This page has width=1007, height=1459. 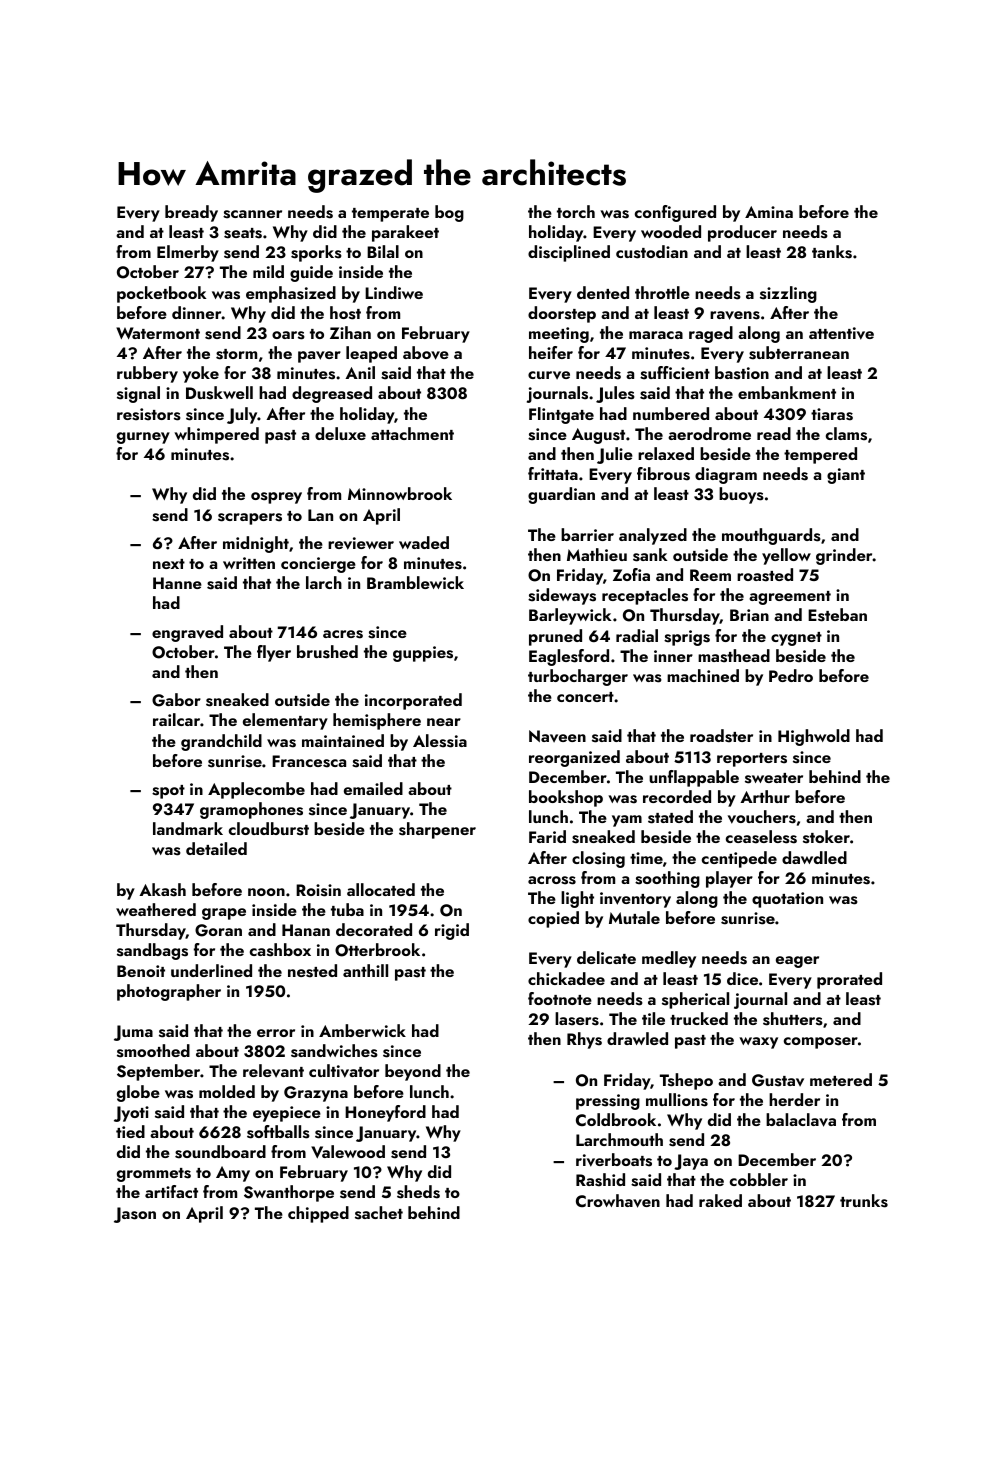 What do you see at coordinates (735, 315) in the page?
I see `ravens` at bounding box center [735, 315].
